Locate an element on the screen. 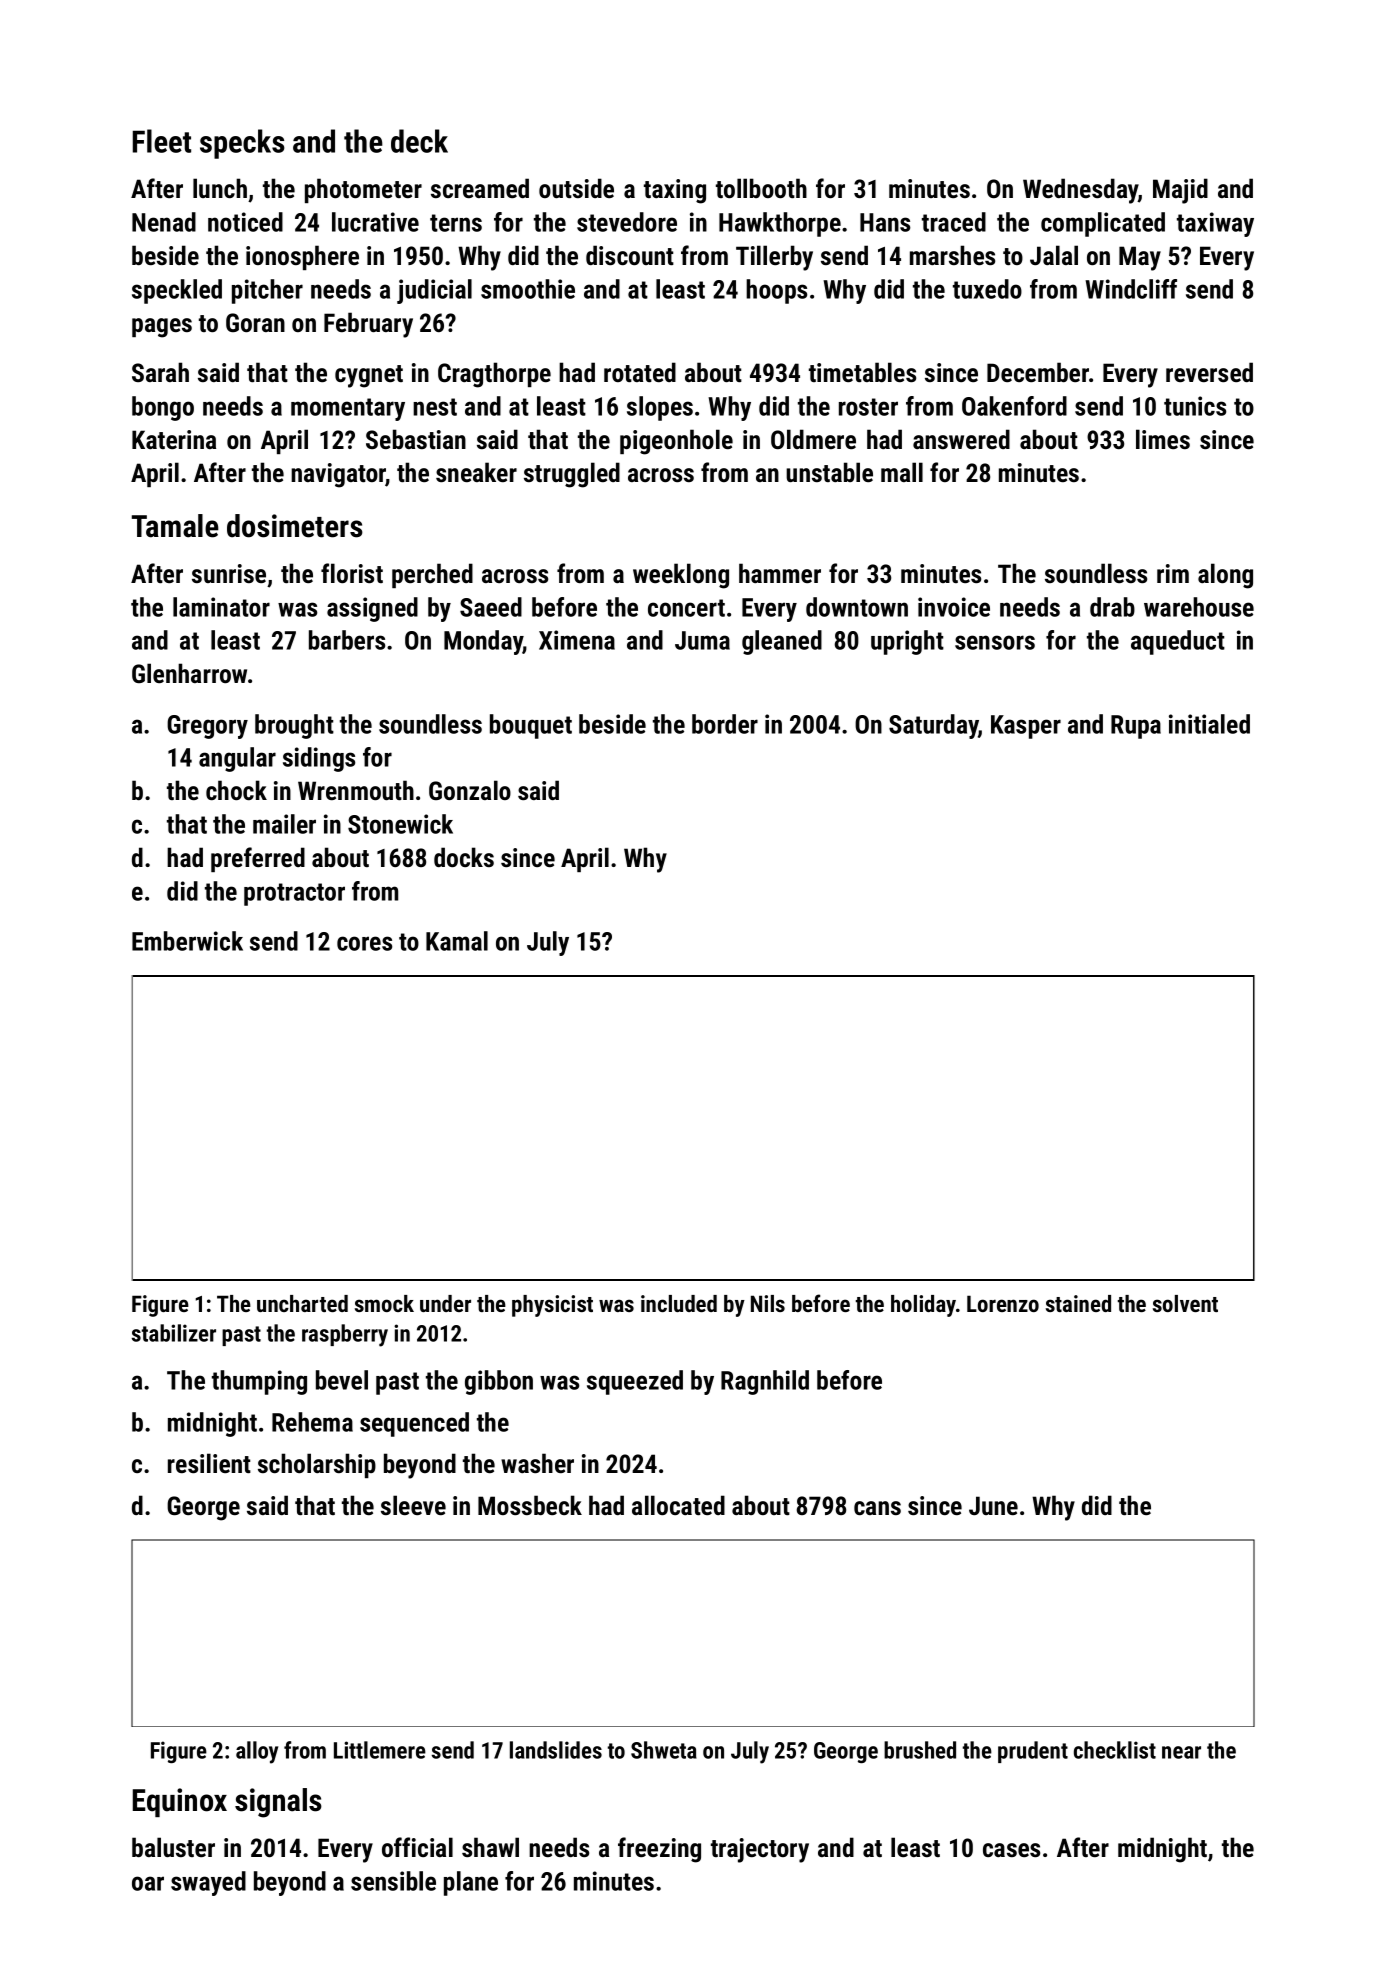 Image resolution: width=1386 pixels, height=1969 pixels. tunics is located at coordinates (1195, 406).
